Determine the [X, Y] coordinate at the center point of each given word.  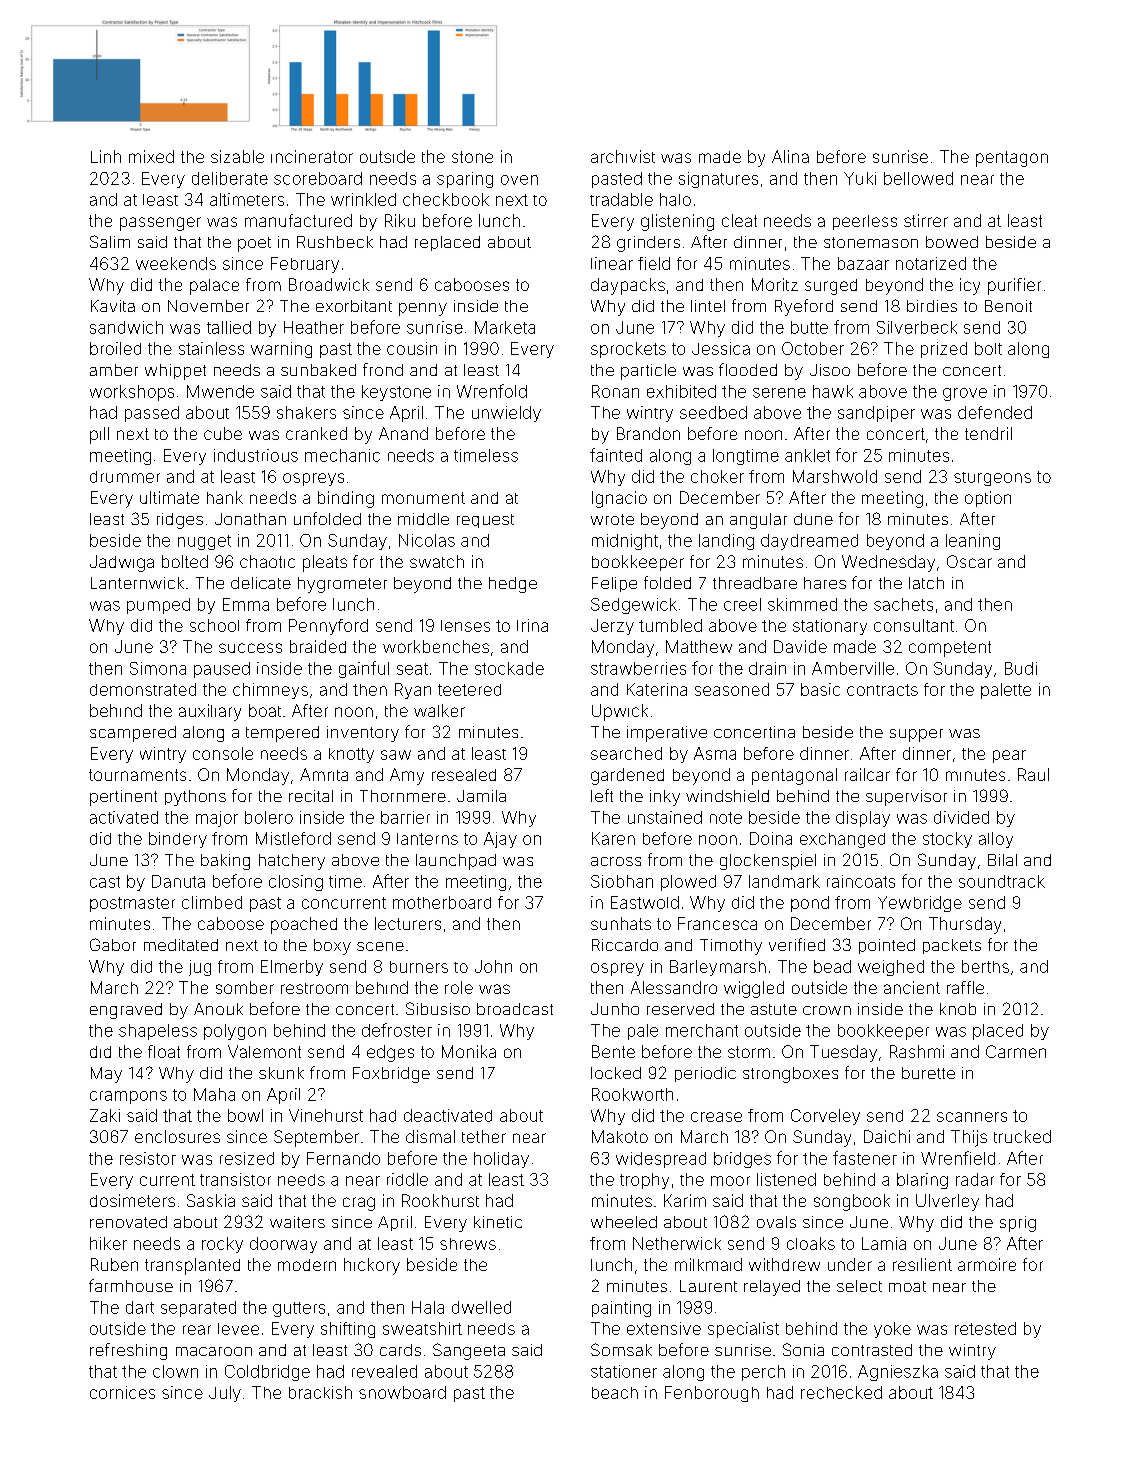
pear [1009, 756]
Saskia [211, 1200]
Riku [400, 220]
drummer [125, 477]
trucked [1022, 1136]
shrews [468, 1244]
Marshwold [835, 476]
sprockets [628, 350]
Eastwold [645, 902]
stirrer [926, 220]
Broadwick [329, 284]
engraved [126, 1011]
